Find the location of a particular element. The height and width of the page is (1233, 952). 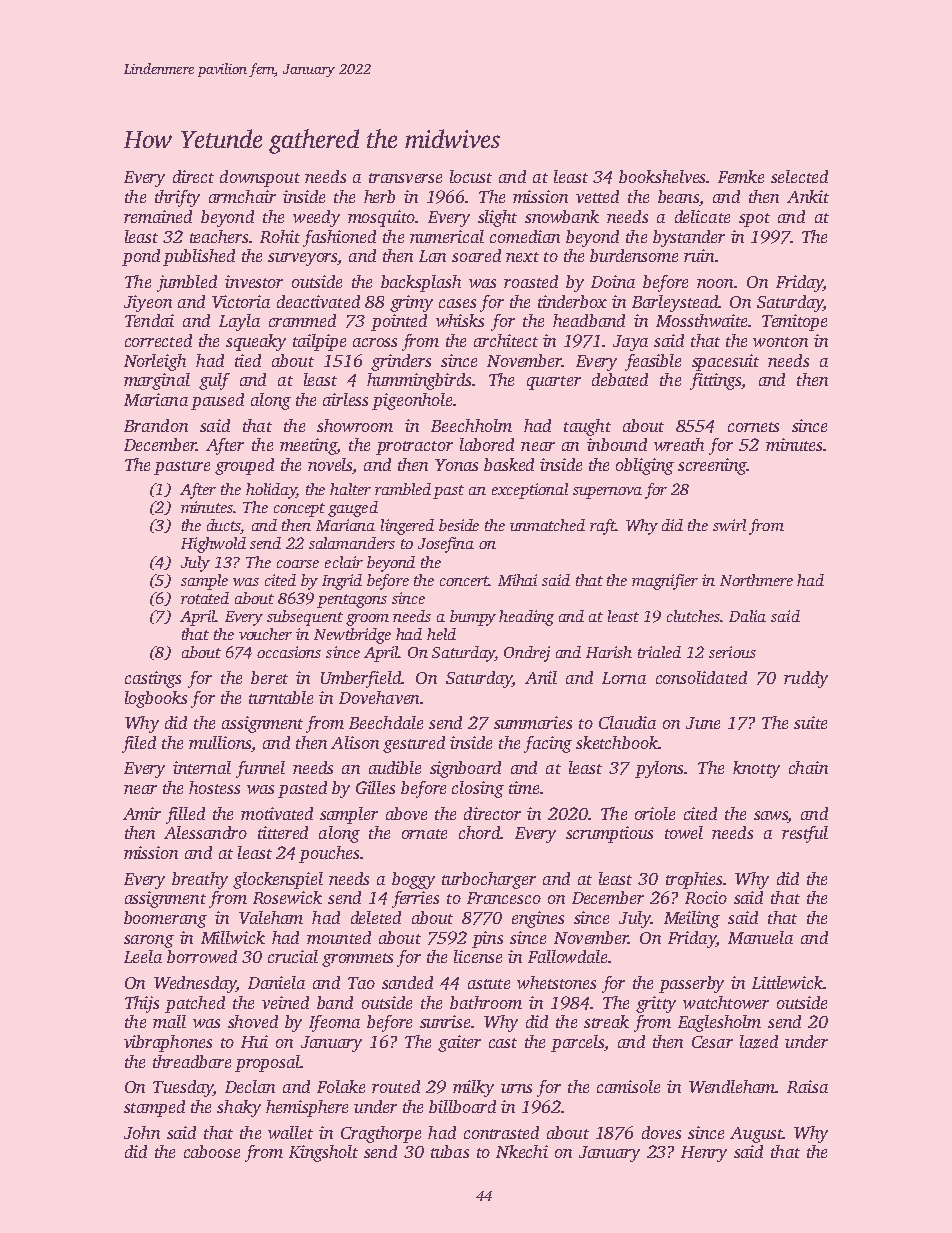

pointed is located at coordinates (399, 322).
